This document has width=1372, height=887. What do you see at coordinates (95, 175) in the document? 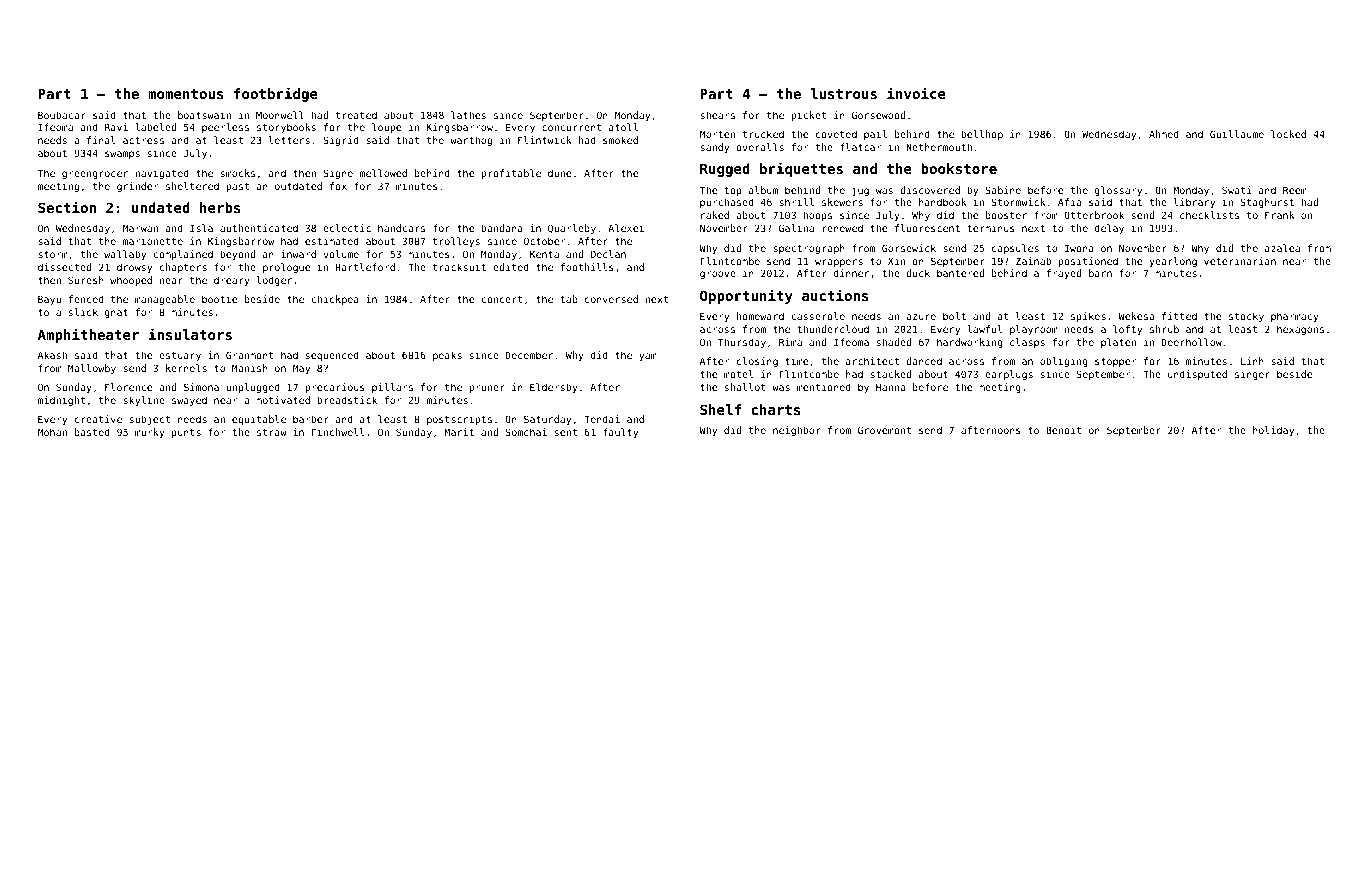
I see `greengrocer` at bounding box center [95, 175].
